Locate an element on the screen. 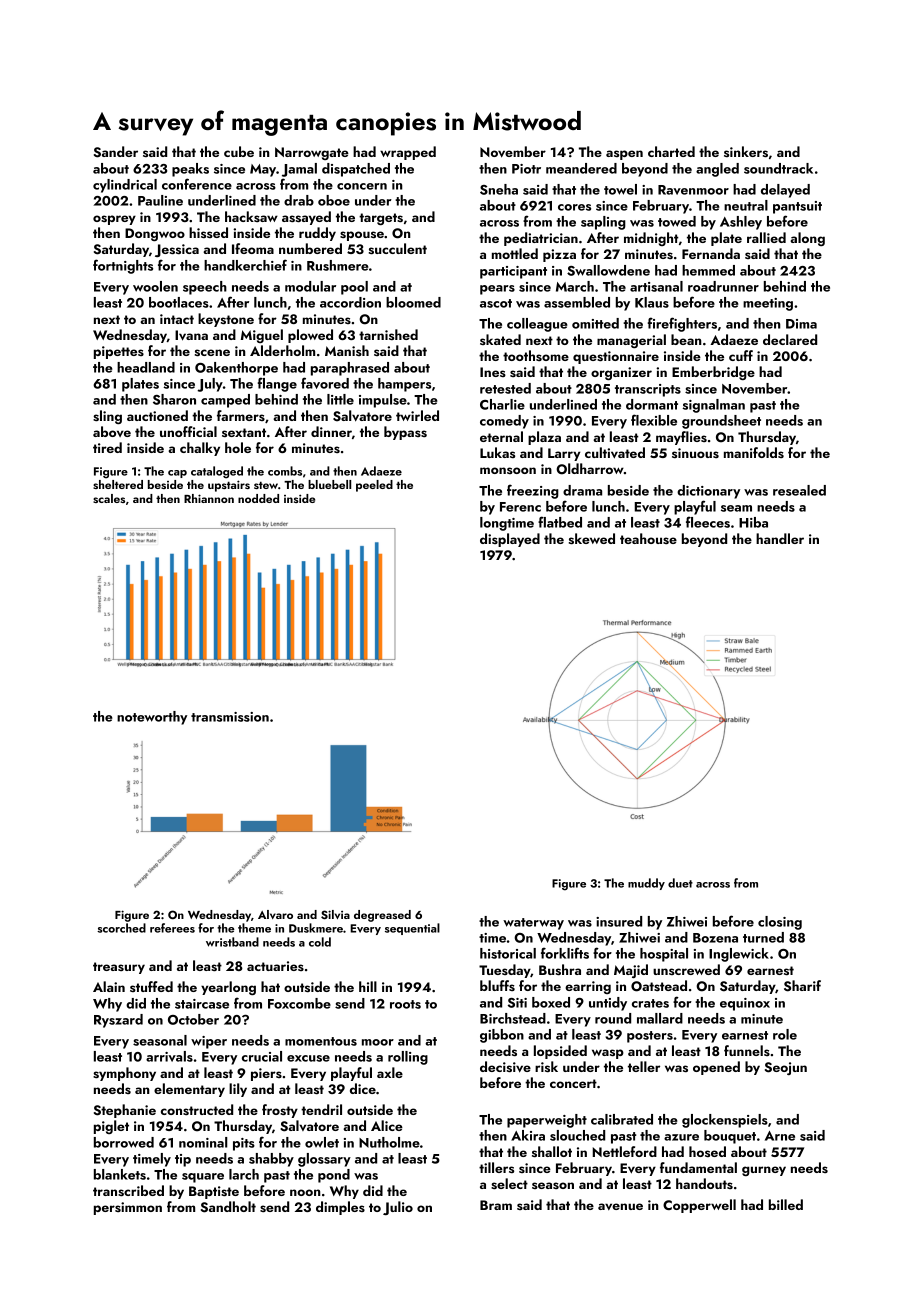 This screenshot has height=1308, width=924. symphony is located at coordinates (124, 1074).
